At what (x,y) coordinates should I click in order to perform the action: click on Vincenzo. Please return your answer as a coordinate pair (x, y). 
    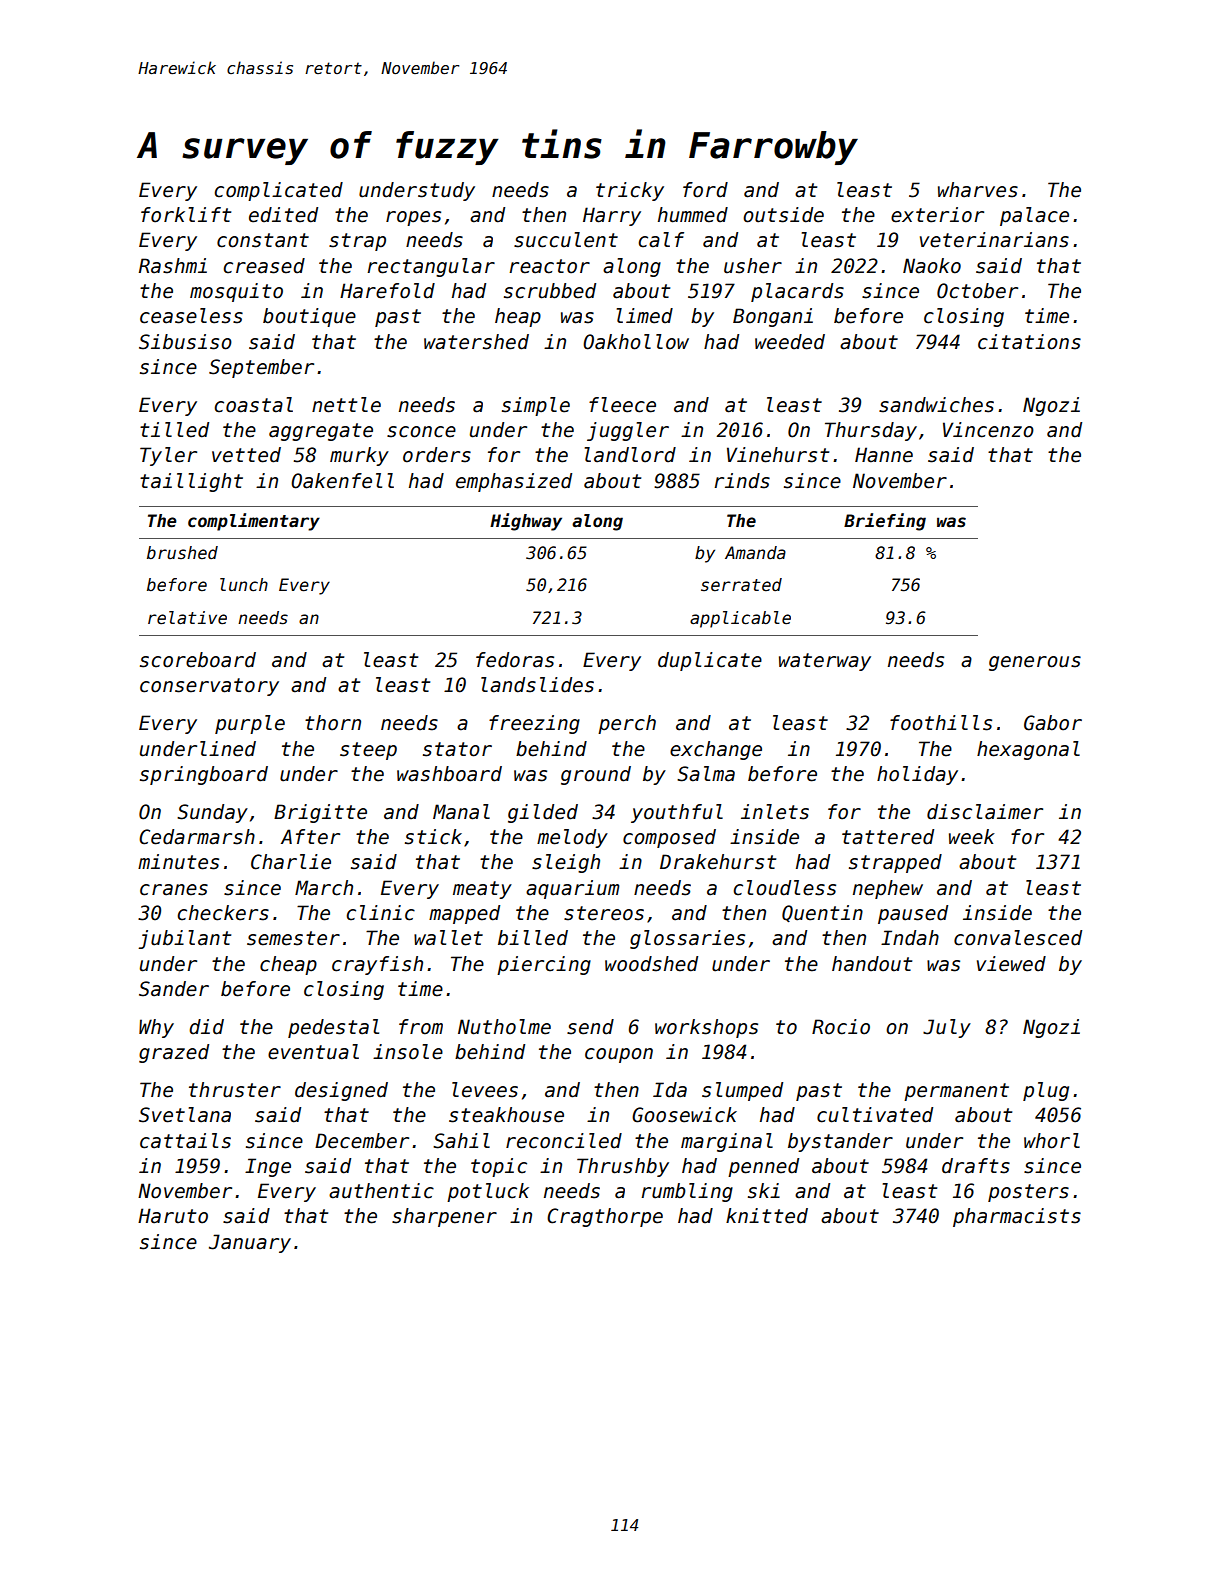
    Looking at the image, I should click on (988, 430).
